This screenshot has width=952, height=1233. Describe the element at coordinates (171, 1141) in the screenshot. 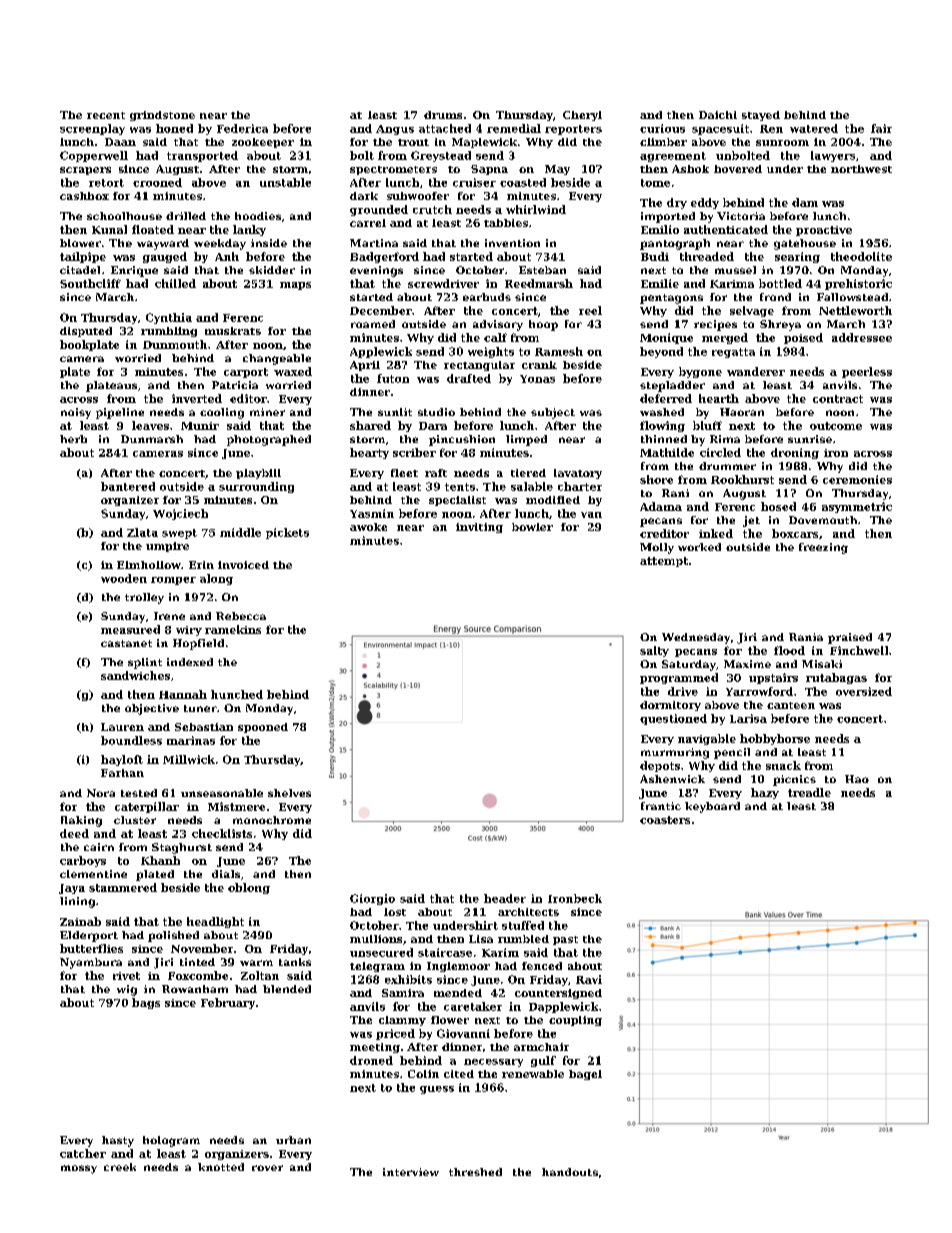

I see `hologram` at that location.
